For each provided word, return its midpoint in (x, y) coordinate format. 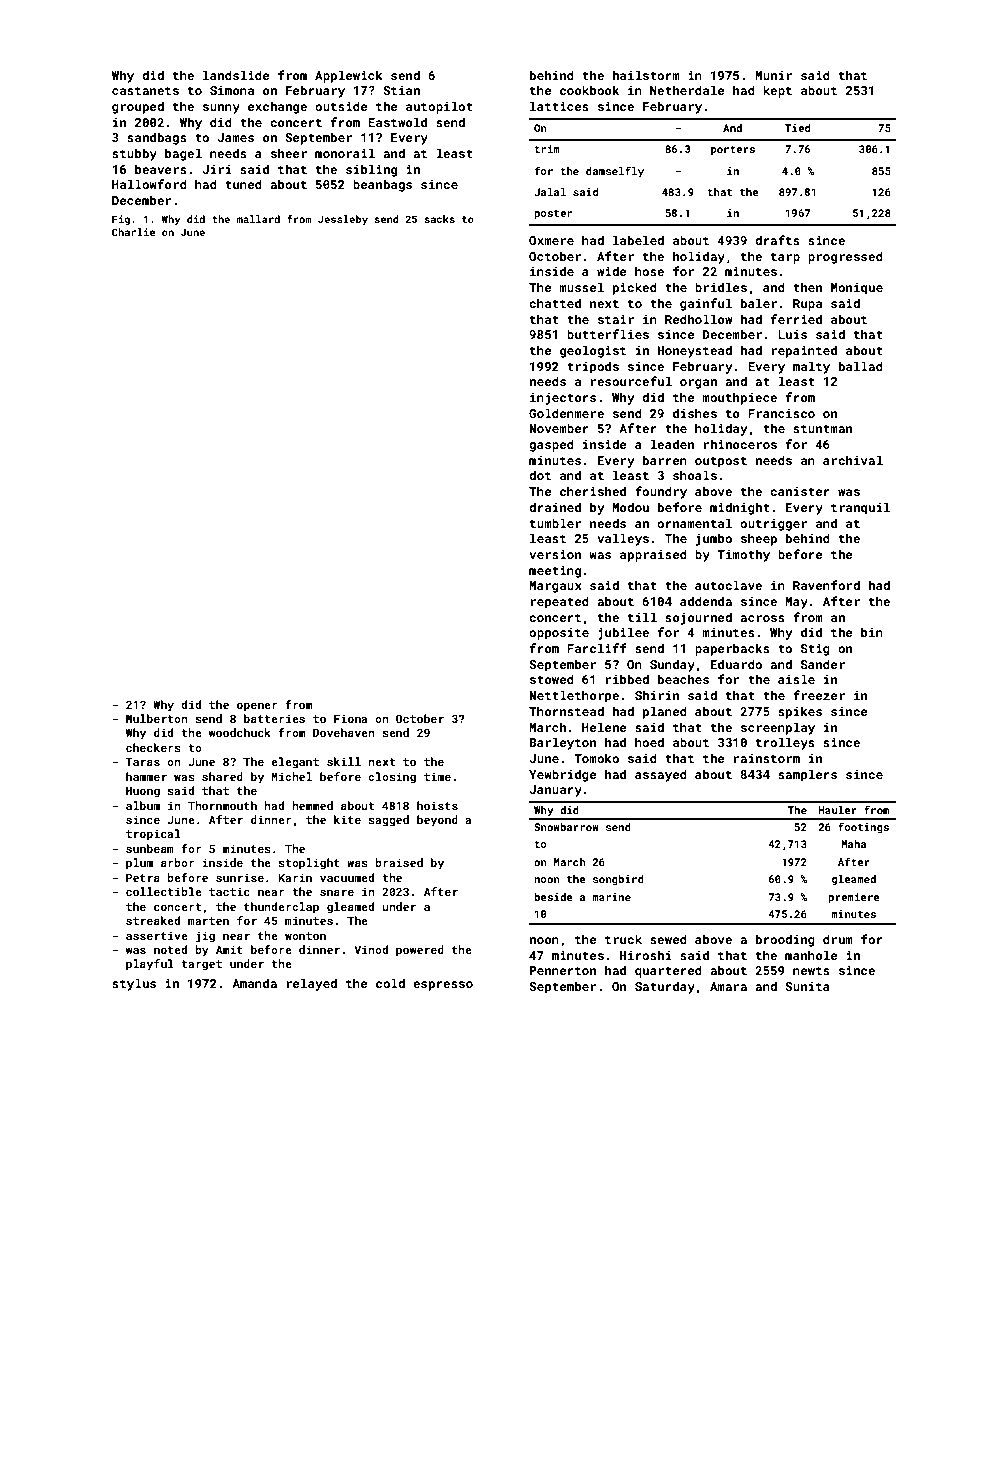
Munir (773, 75)
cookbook (589, 90)
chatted (555, 303)
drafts (777, 240)
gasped (551, 445)
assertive (157, 935)
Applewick (349, 76)
